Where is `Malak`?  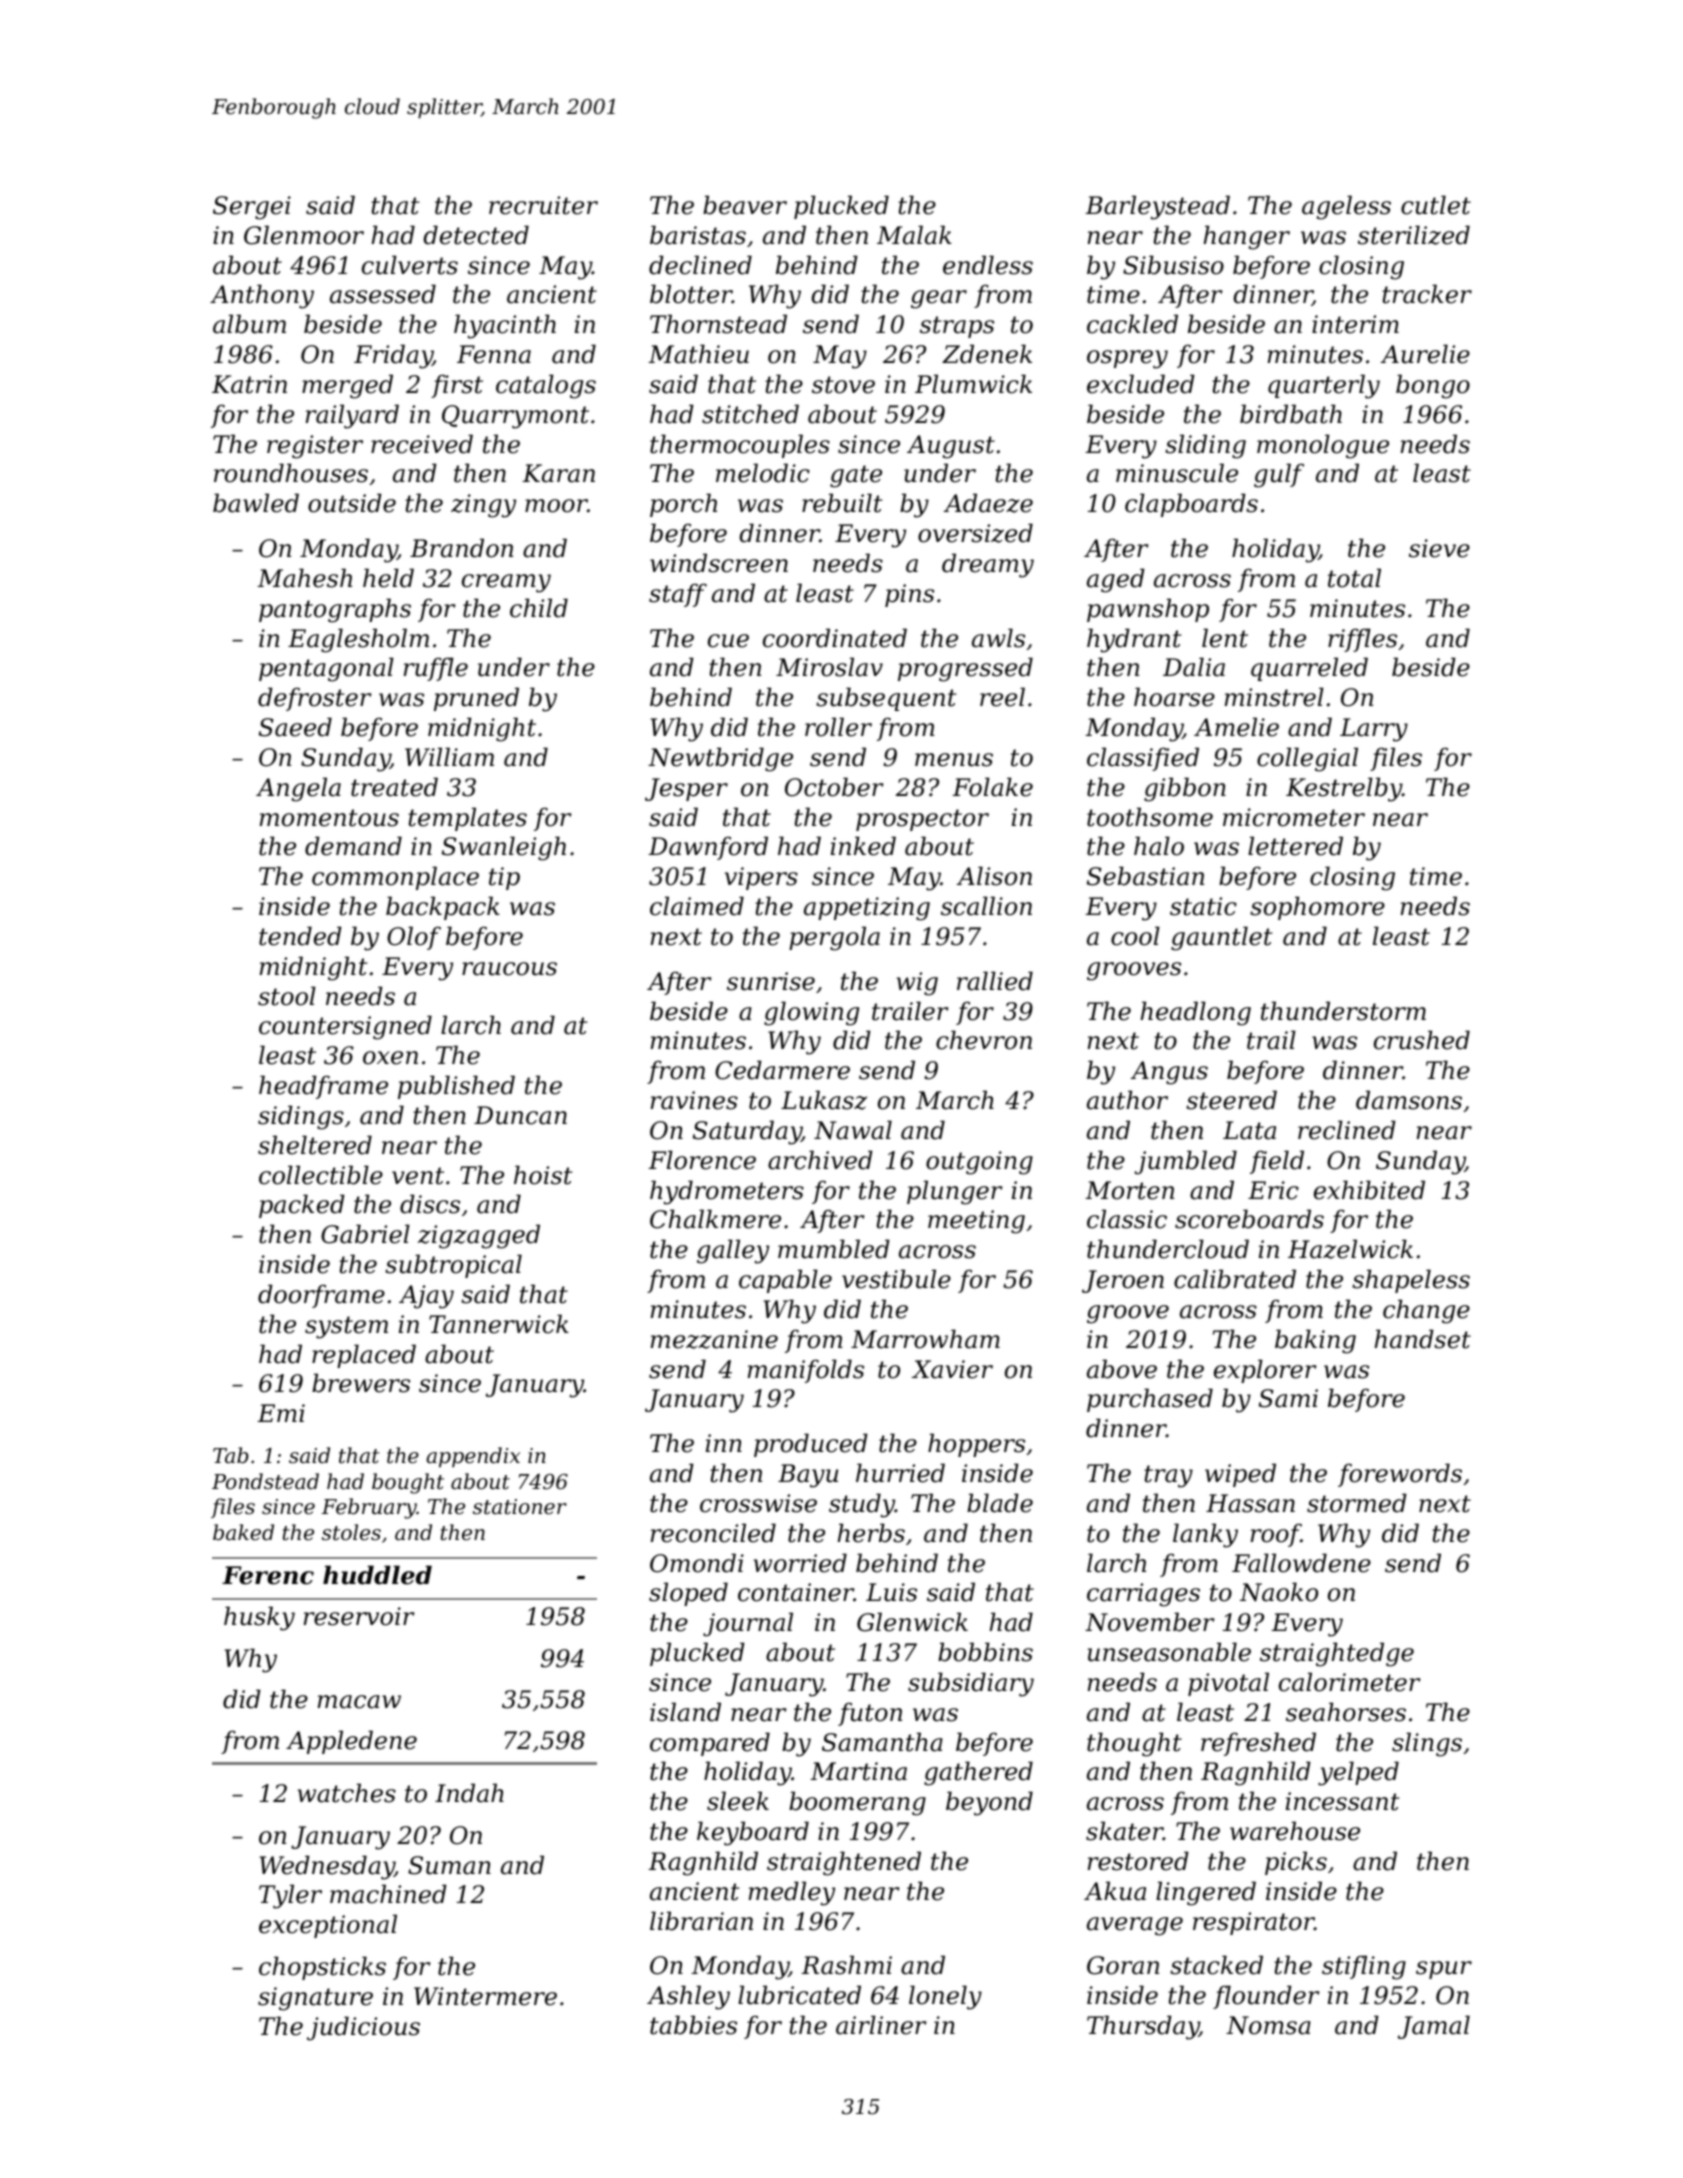 Malak is located at coordinates (914, 235).
